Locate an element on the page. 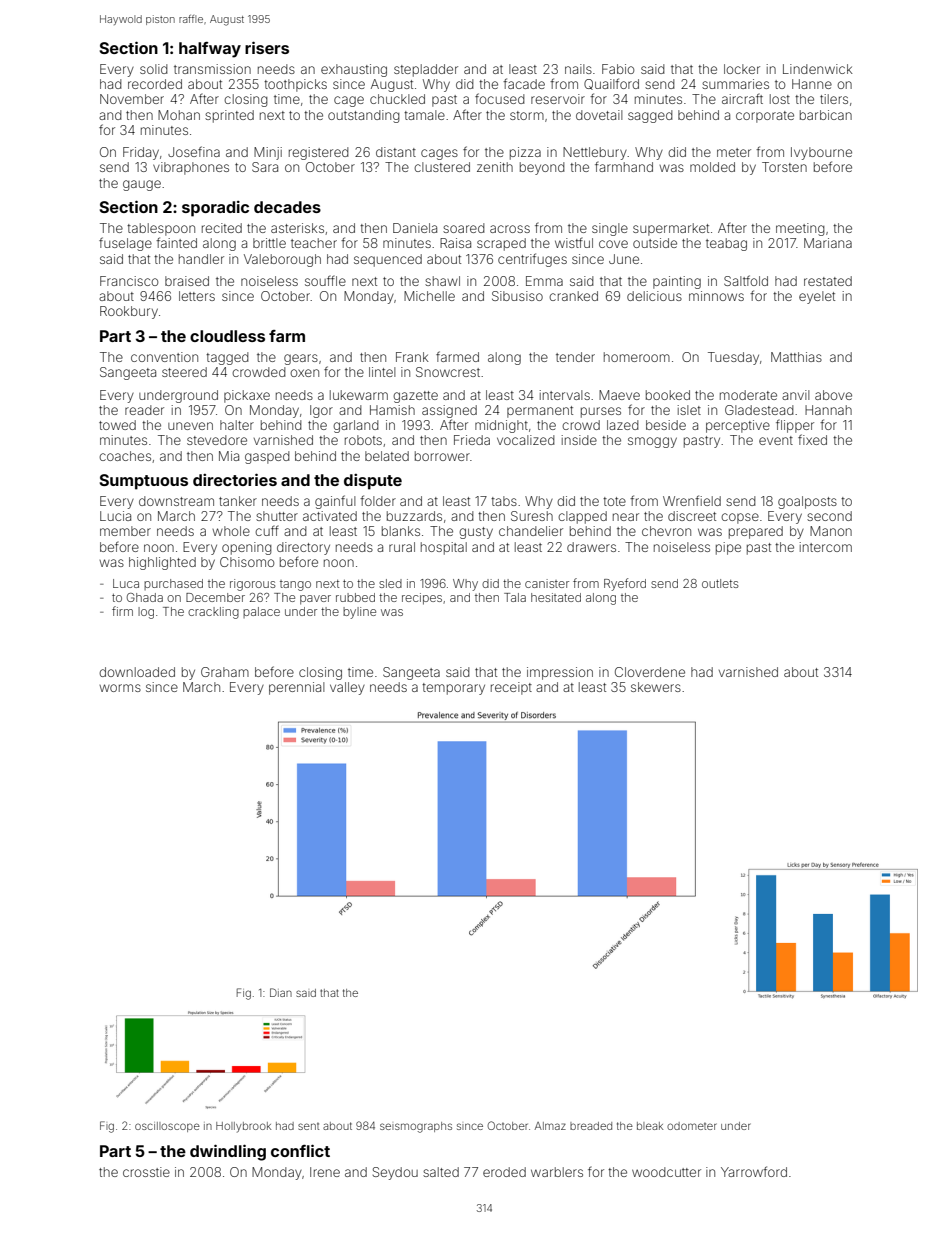 Image resolution: width=952 pixels, height=1233 pixels. temporary is located at coordinates (453, 689).
